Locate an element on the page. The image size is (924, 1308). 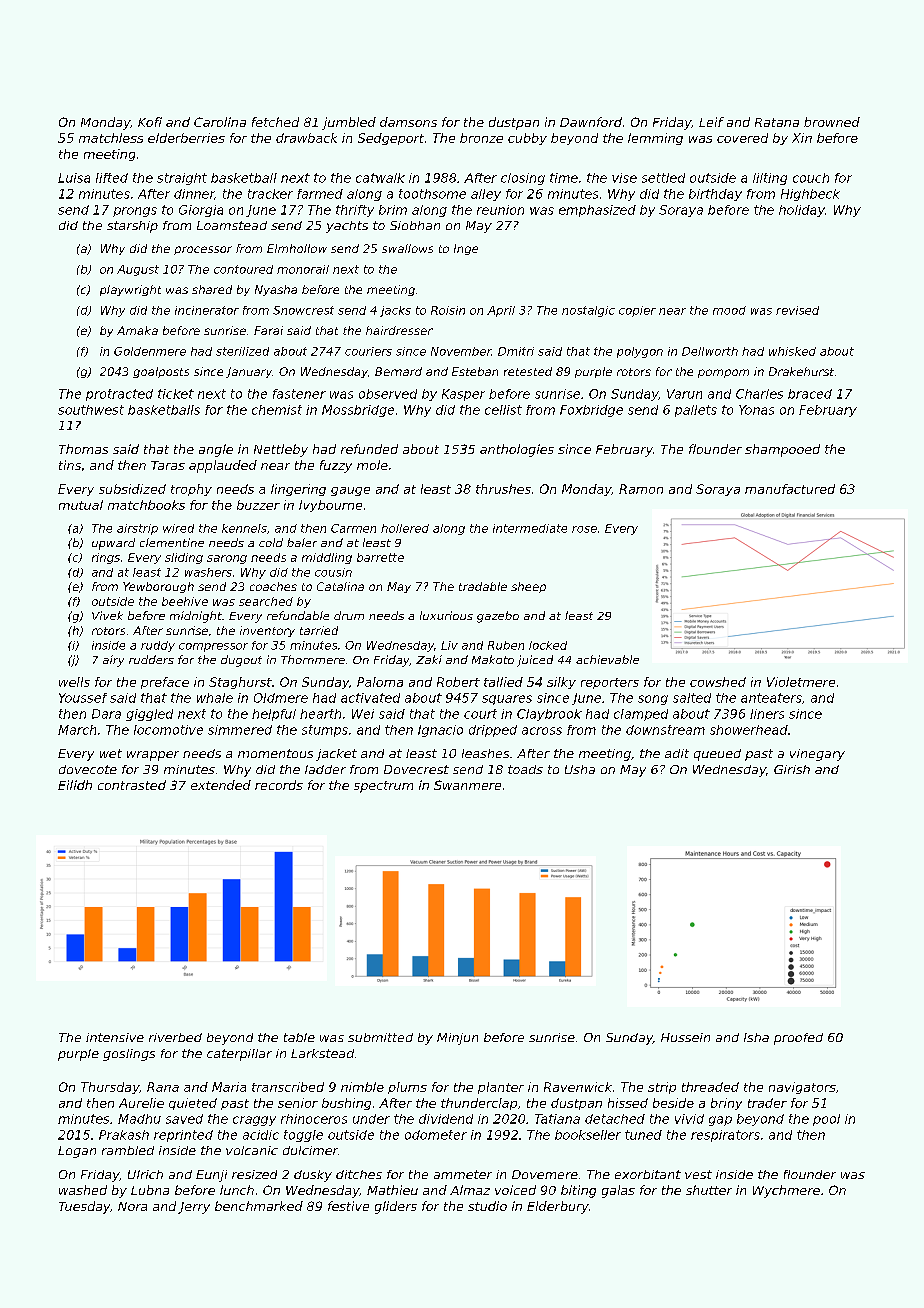
manufactured is located at coordinates (790, 489).
